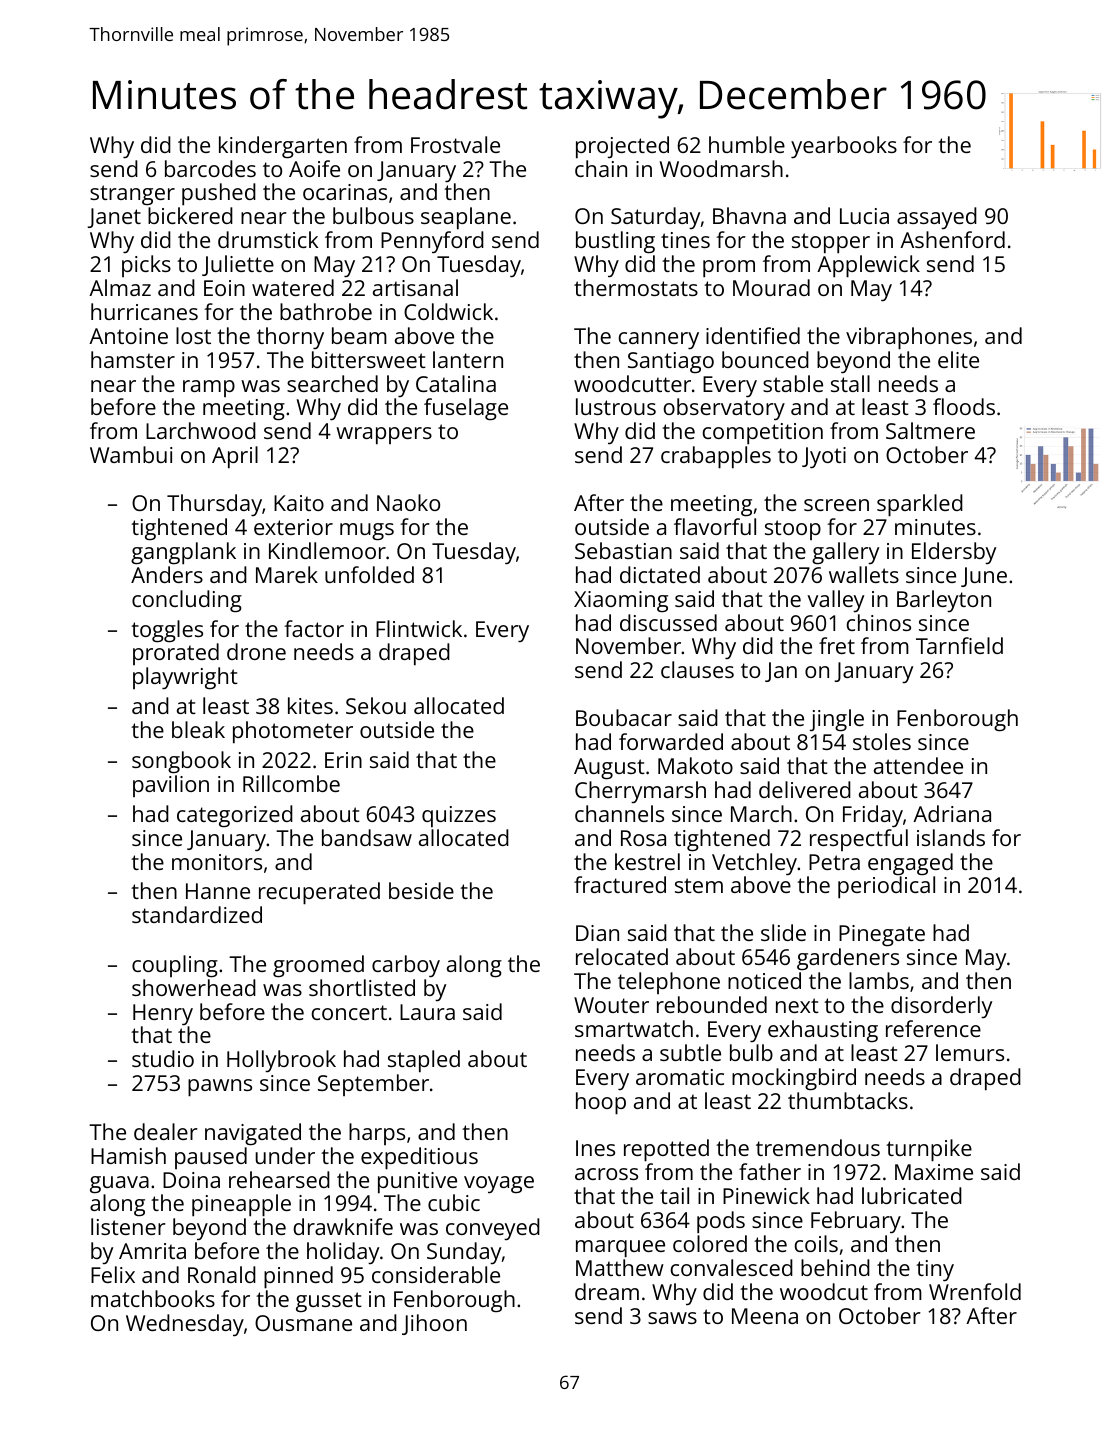 The width and height of the document is (1118, 1447). I want to click on lost, so click(193, 335).
